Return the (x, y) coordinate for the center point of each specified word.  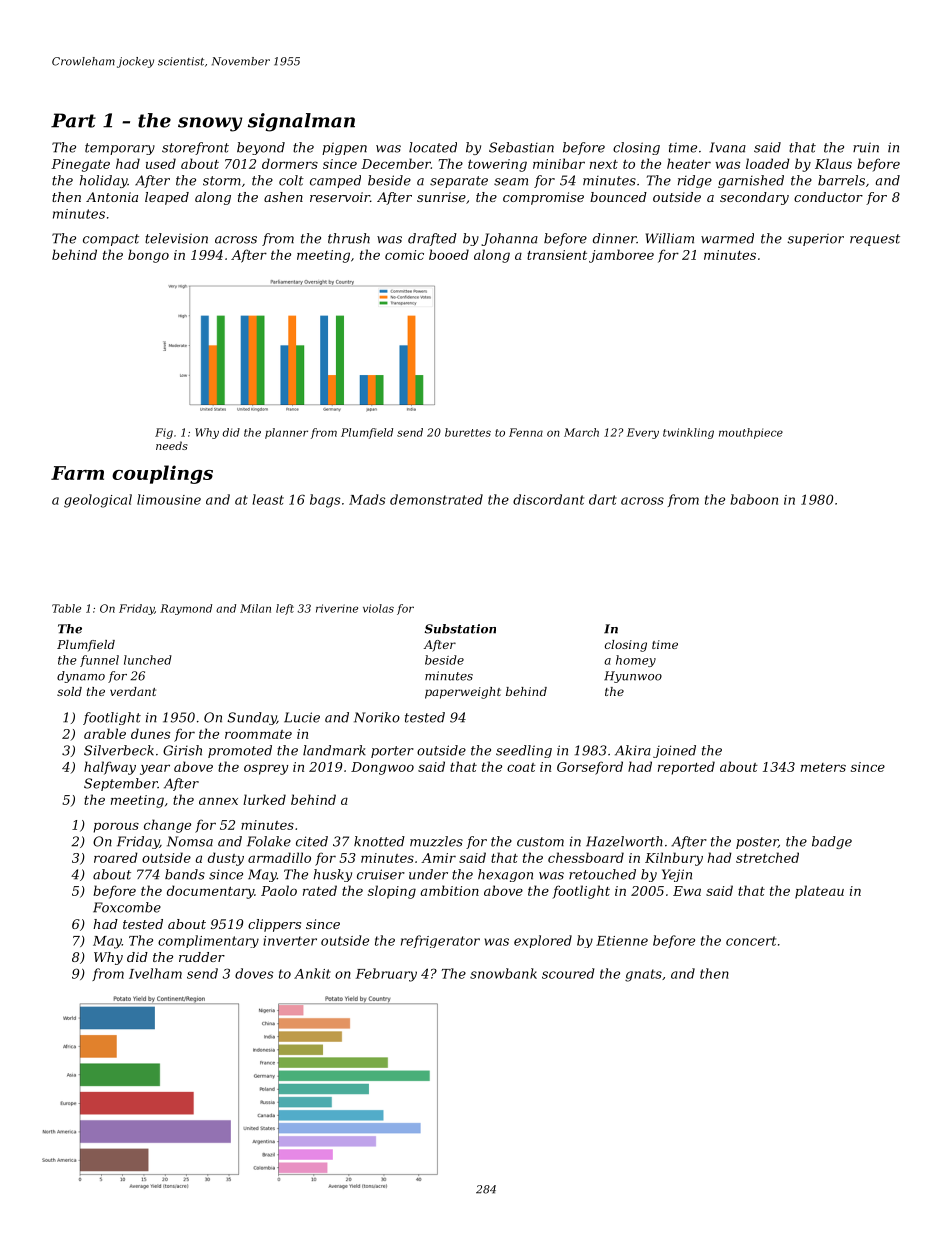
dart (603, 499)
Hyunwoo (633, 677)
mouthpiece (751, 433)
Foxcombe (127, 907)
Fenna (526, 432)
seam (511, 182)
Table (66, 608)
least (268, 499)
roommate (258, 734)
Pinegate (80, 165)
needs (172, 445)
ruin (866, 147)
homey (636, 661)
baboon (754, 499)
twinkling (688, 433)
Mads (367, 499)
